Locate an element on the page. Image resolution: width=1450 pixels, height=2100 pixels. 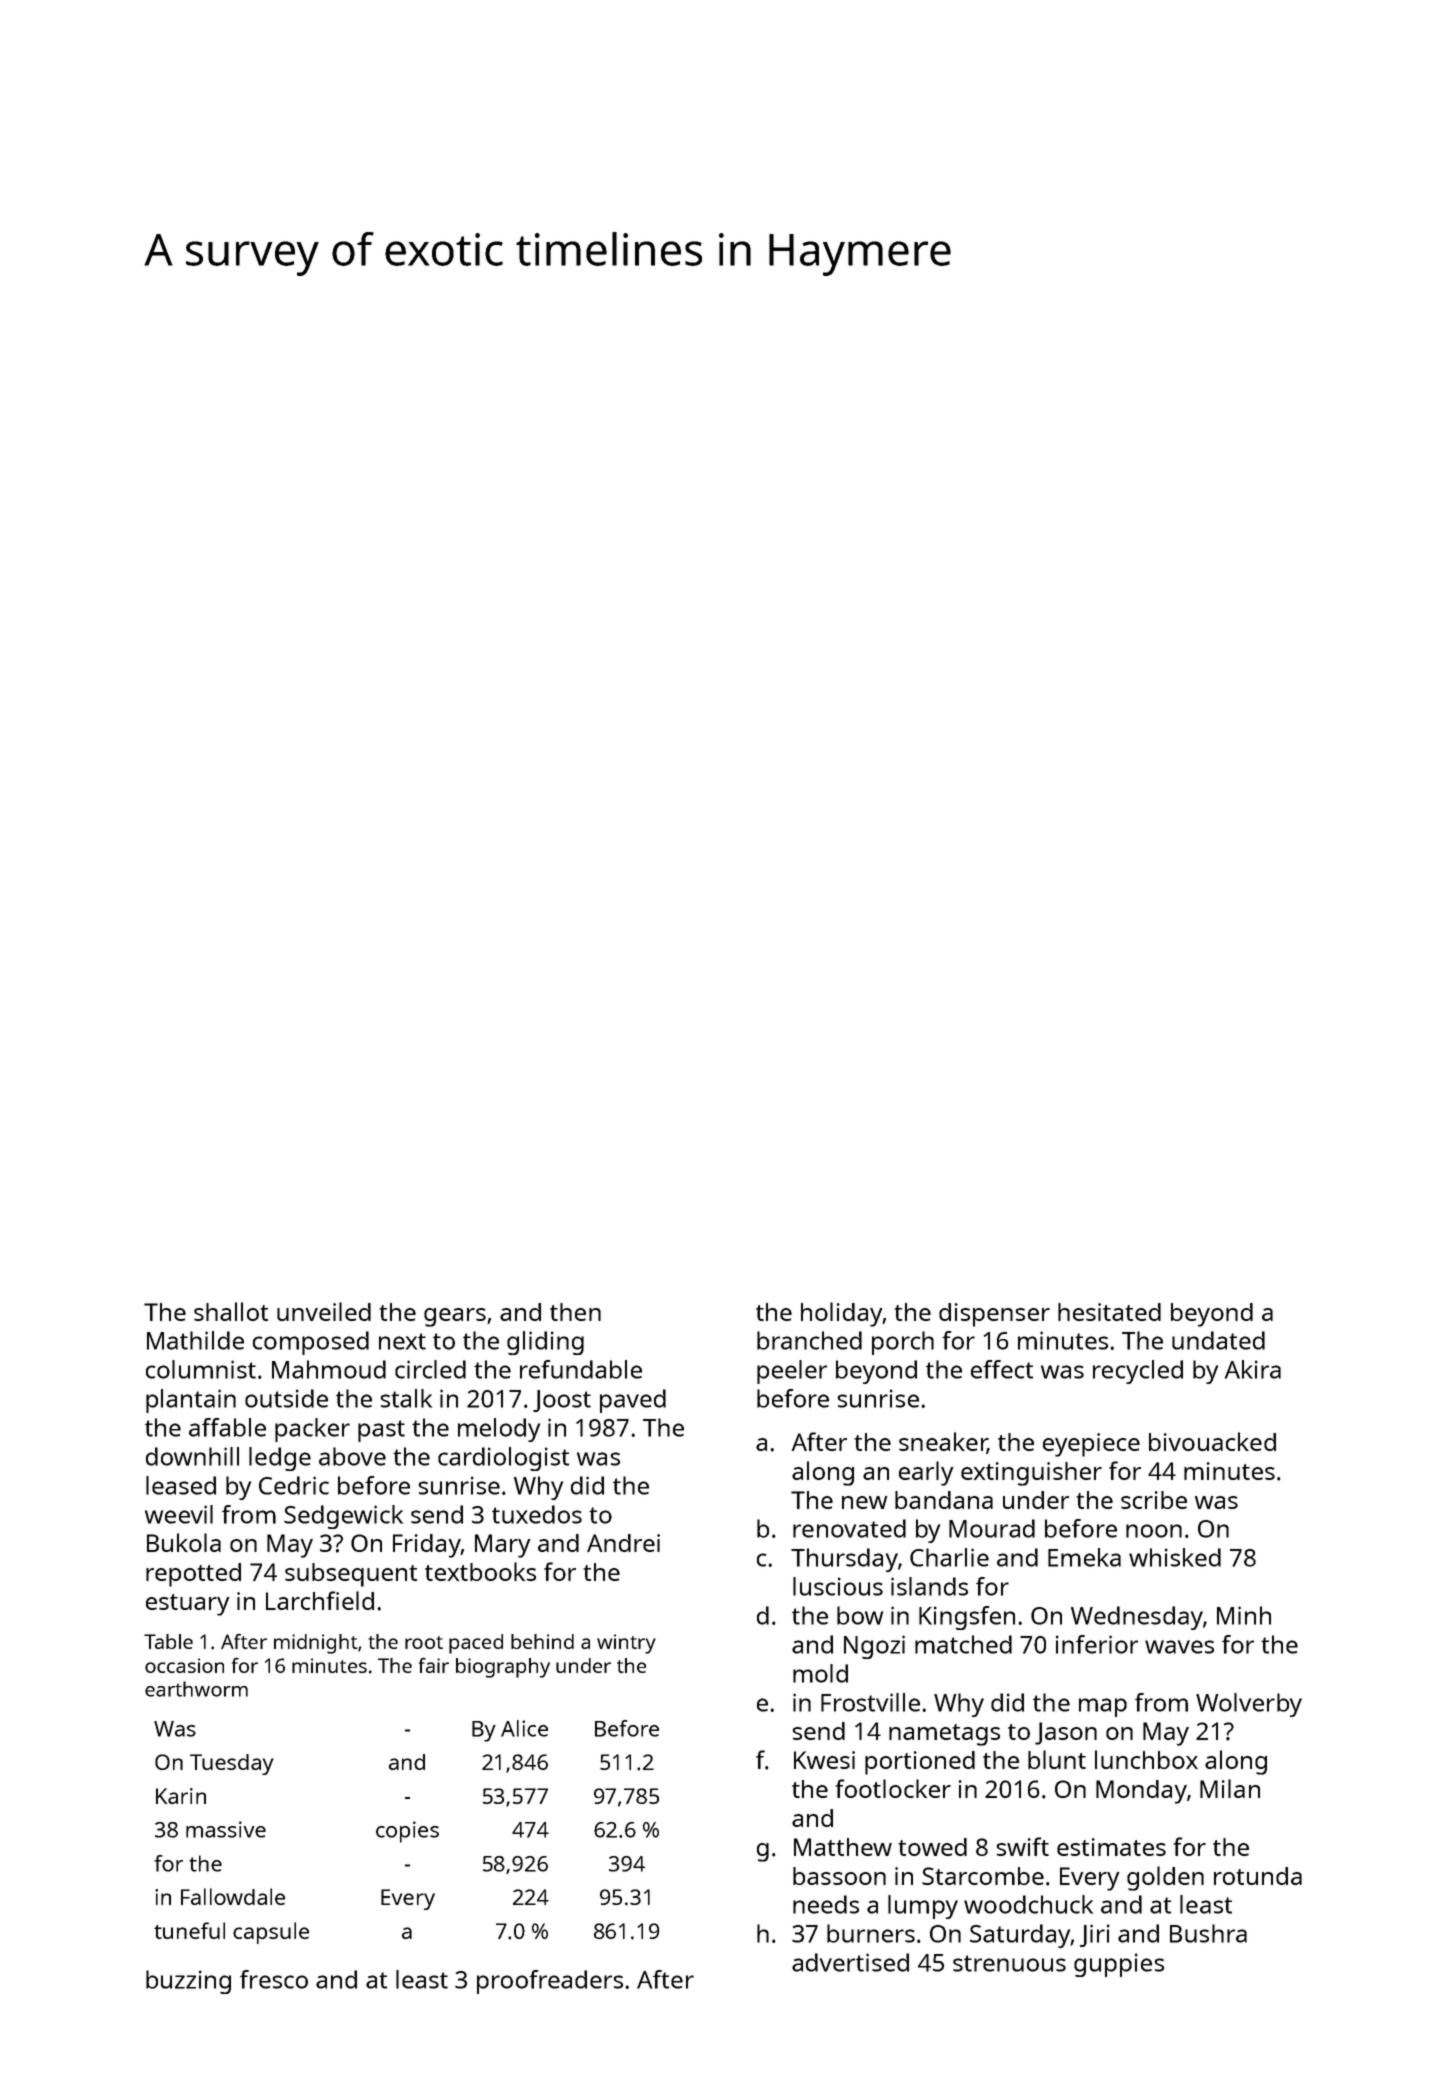
renovated is located at coordinates (849, 1528).
